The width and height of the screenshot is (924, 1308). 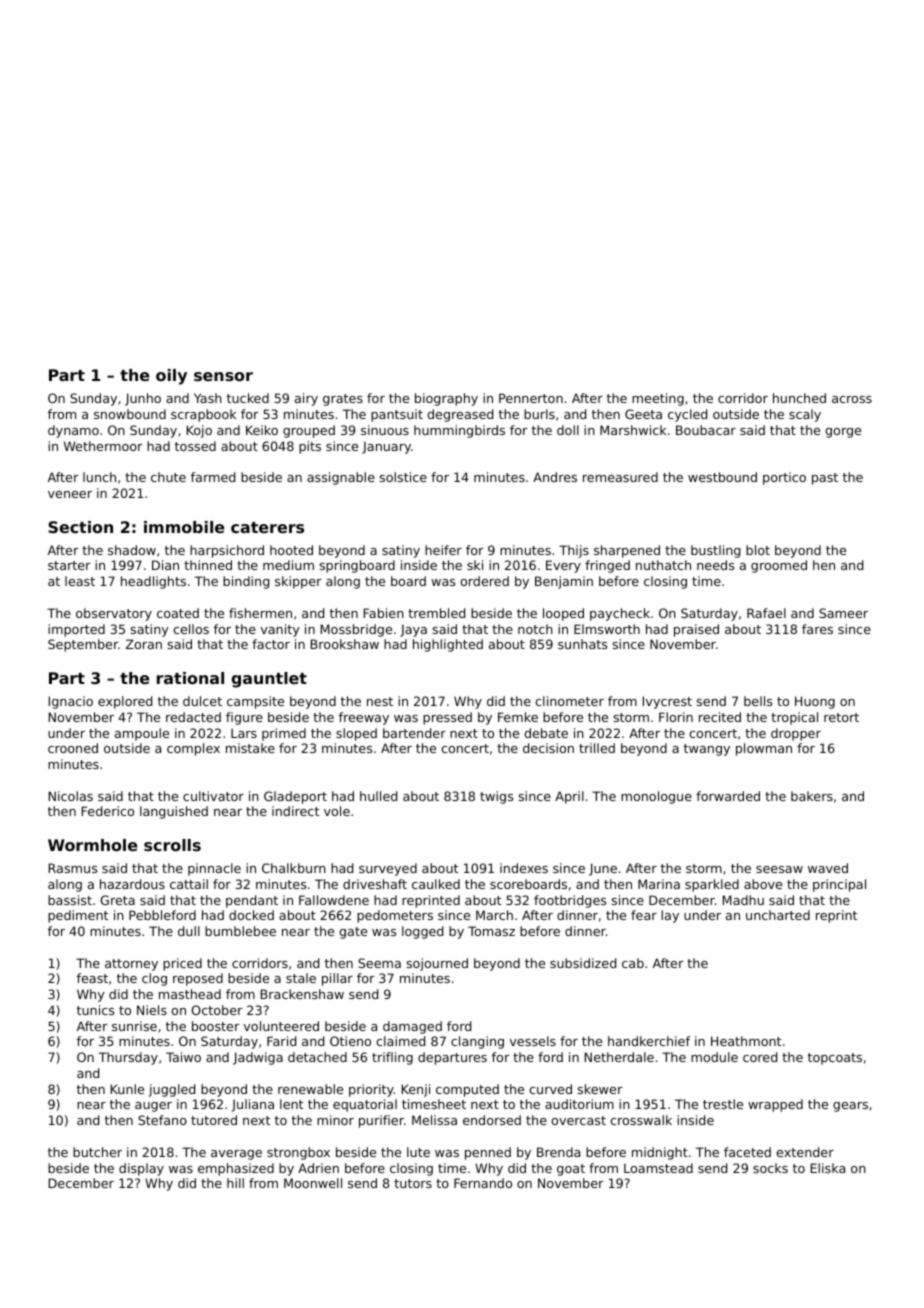 I want to click on Wethermoor, so click(x=103, y=446).
